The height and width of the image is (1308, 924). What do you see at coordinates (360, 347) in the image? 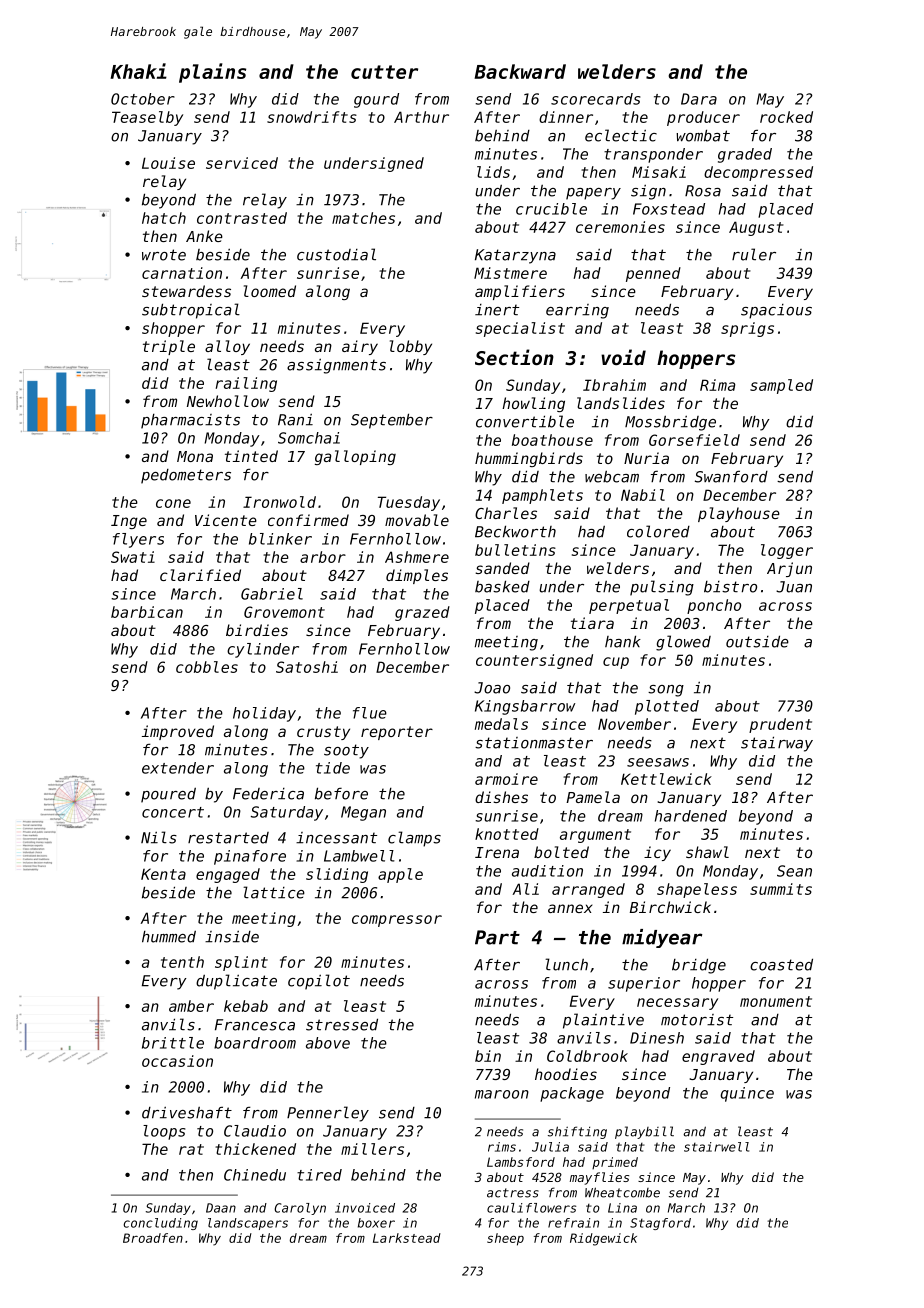
I see `airy` at bounding box center [360, 347].
